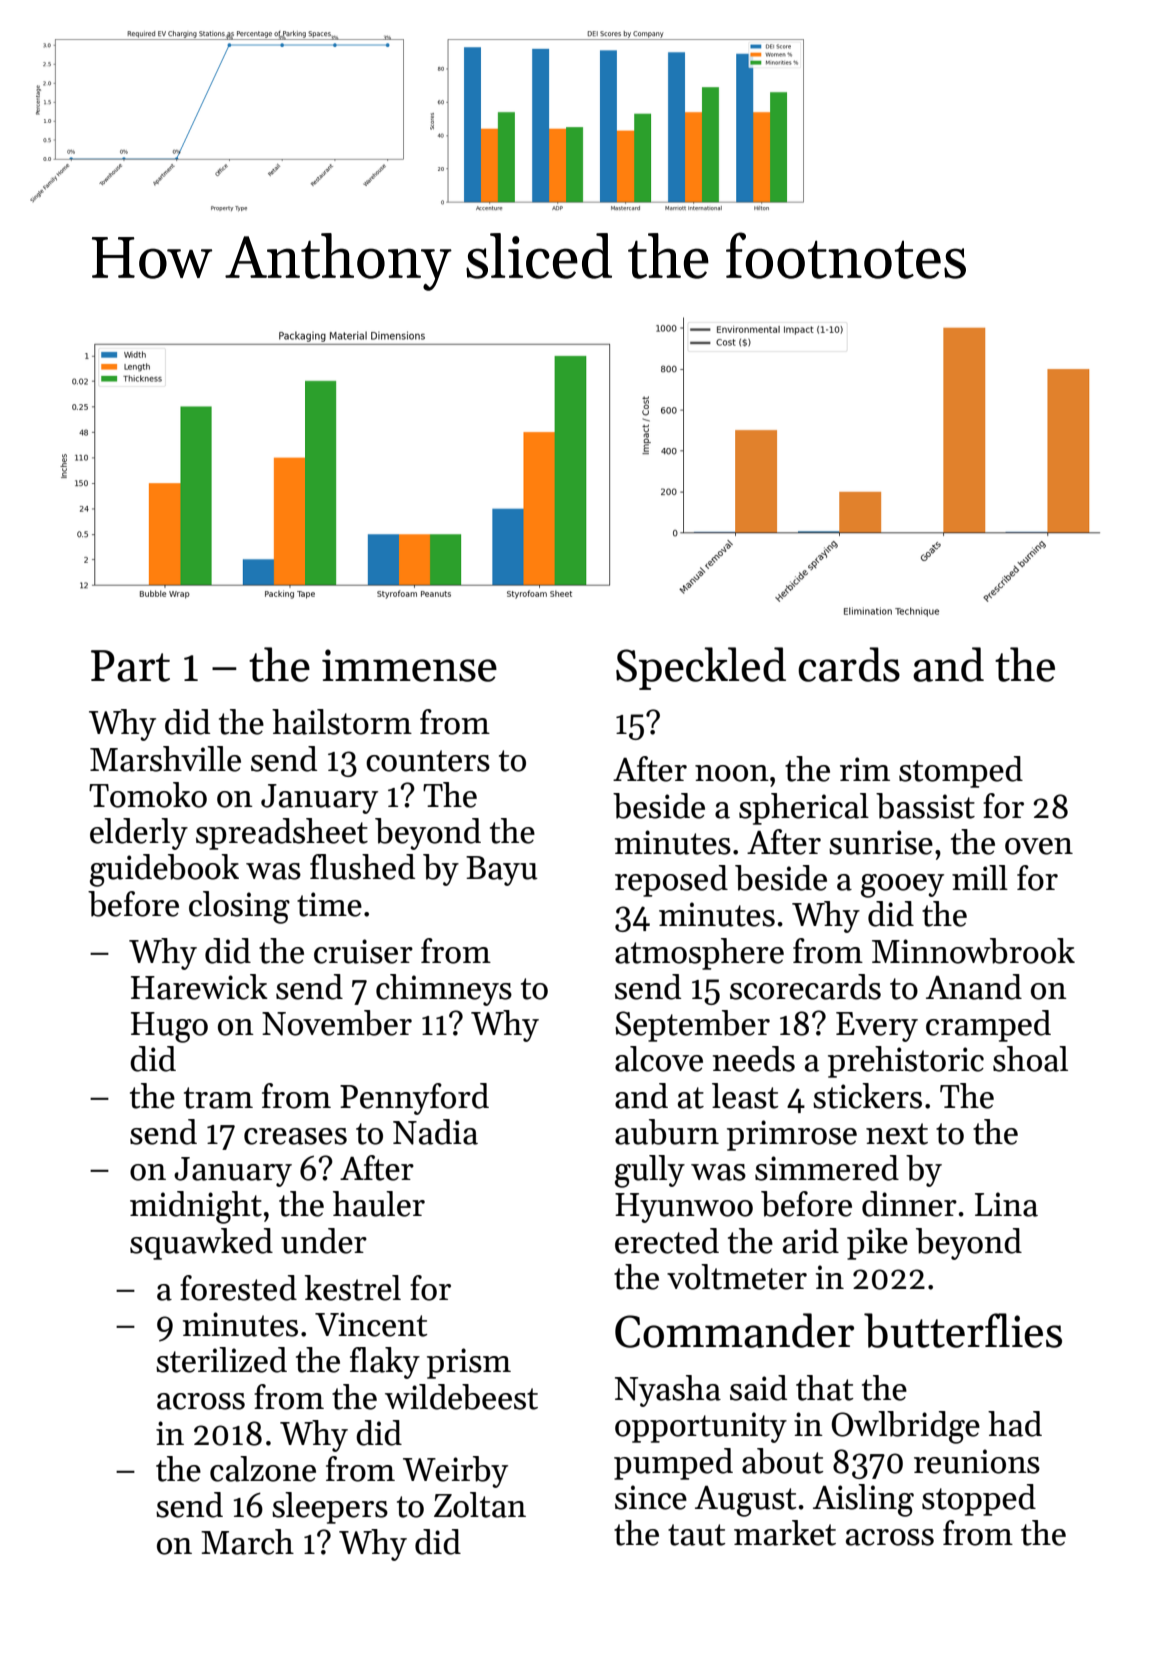 This document has width=1165, height=1654. Describe the element at coordinates (877, 1027) in the document. I see `Every` at that location.
